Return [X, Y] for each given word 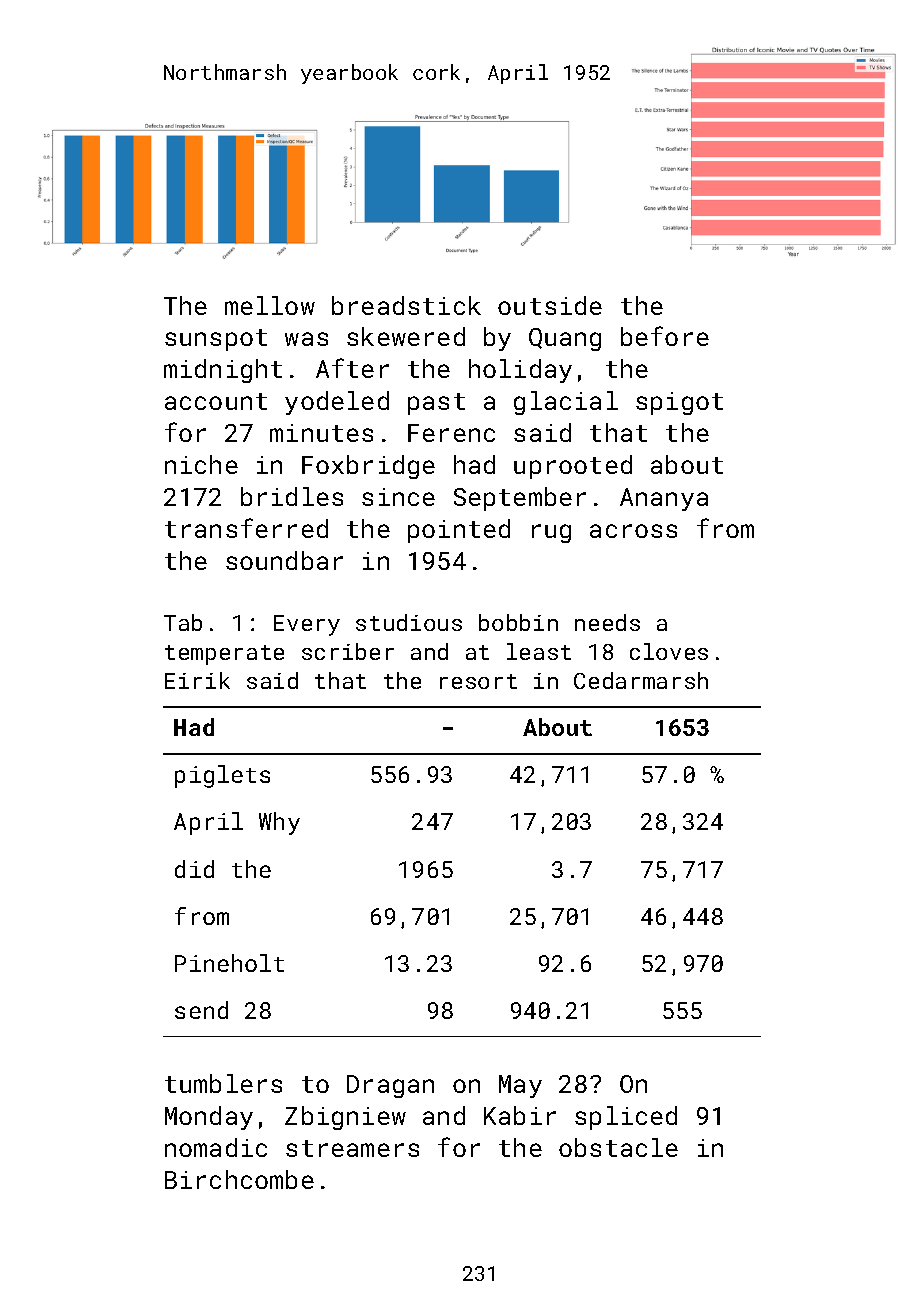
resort [478, 681]
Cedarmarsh [641, 680]
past [436, 404]
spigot [679, 403]
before [665, 336]
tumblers [223, 1083]
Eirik [197, 680]
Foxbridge [368, 467]
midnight [223, 371]
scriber [348, 651]
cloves [669, 651]
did [194, 869]
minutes [321, 433]
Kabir [520, 1115]
